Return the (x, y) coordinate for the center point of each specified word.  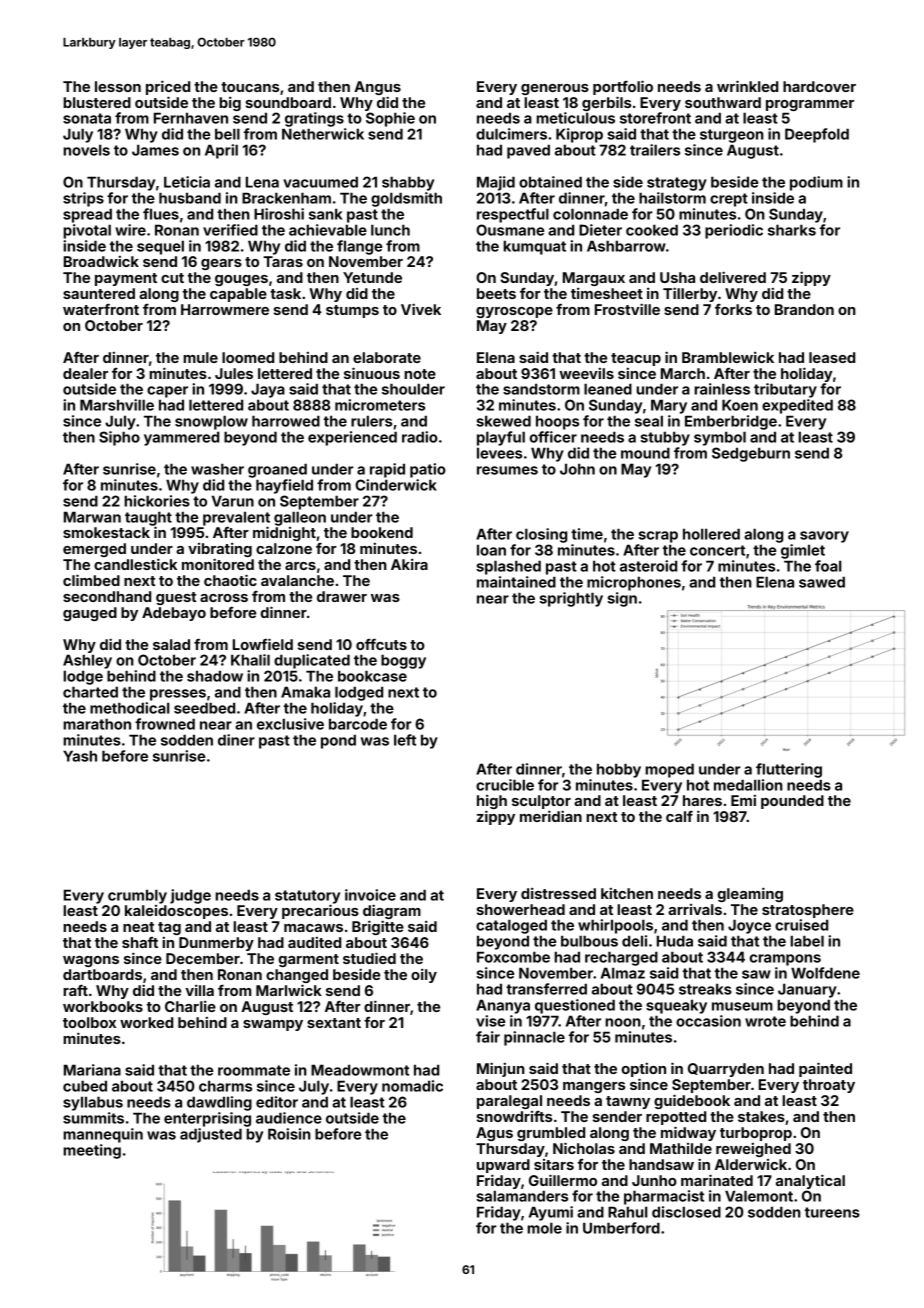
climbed (91, 580)
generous (555, 89)
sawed (822, 582)
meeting (92, 1151)
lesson (118, 86)
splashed (508, 567)
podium (816, 183)
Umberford (621, 1228)
